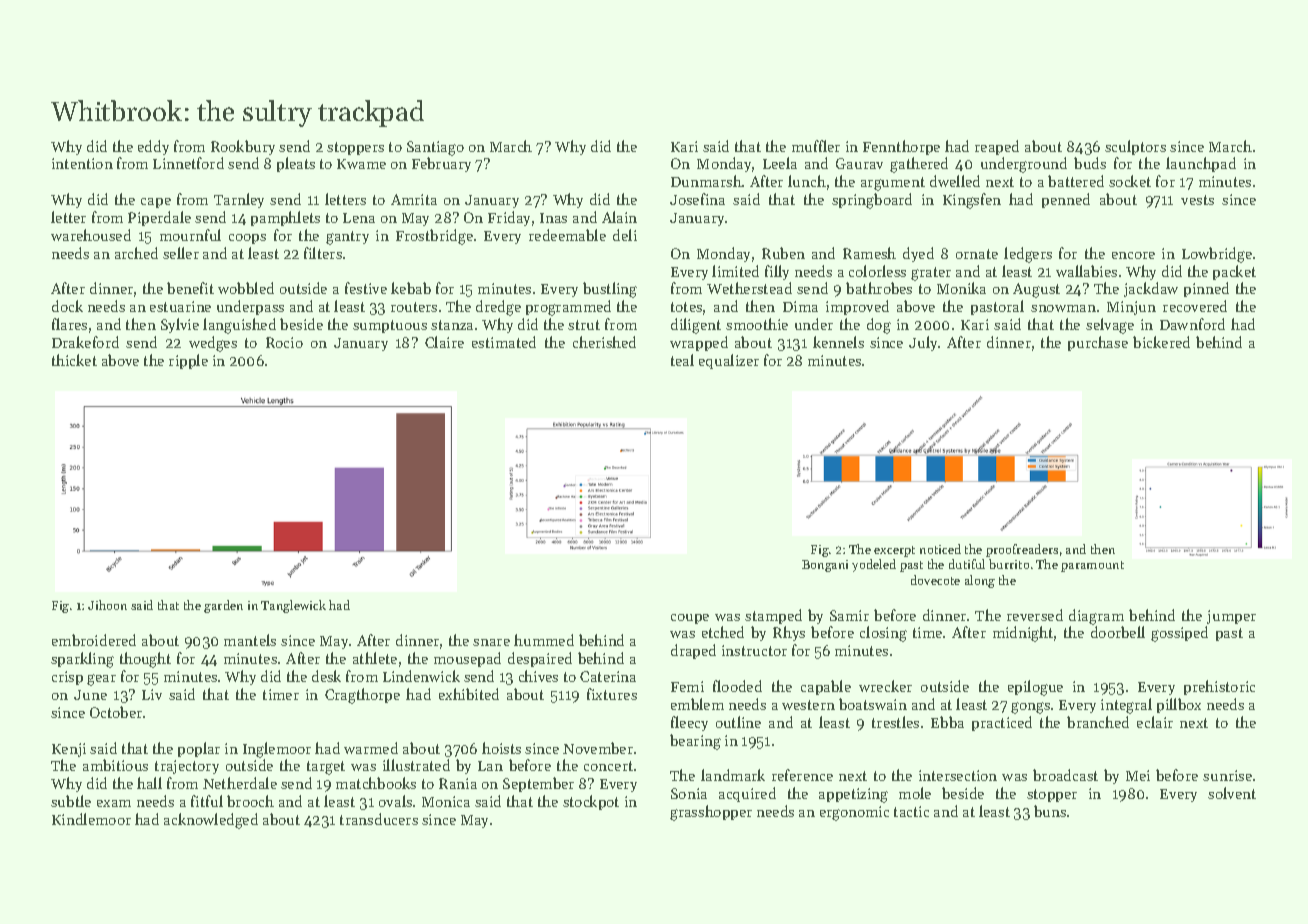 This page has width=1308, height=924. What do you see at coordinates (91, 819) in the page?
I see `Kindlemoor` at bounding box center [91, 819].
